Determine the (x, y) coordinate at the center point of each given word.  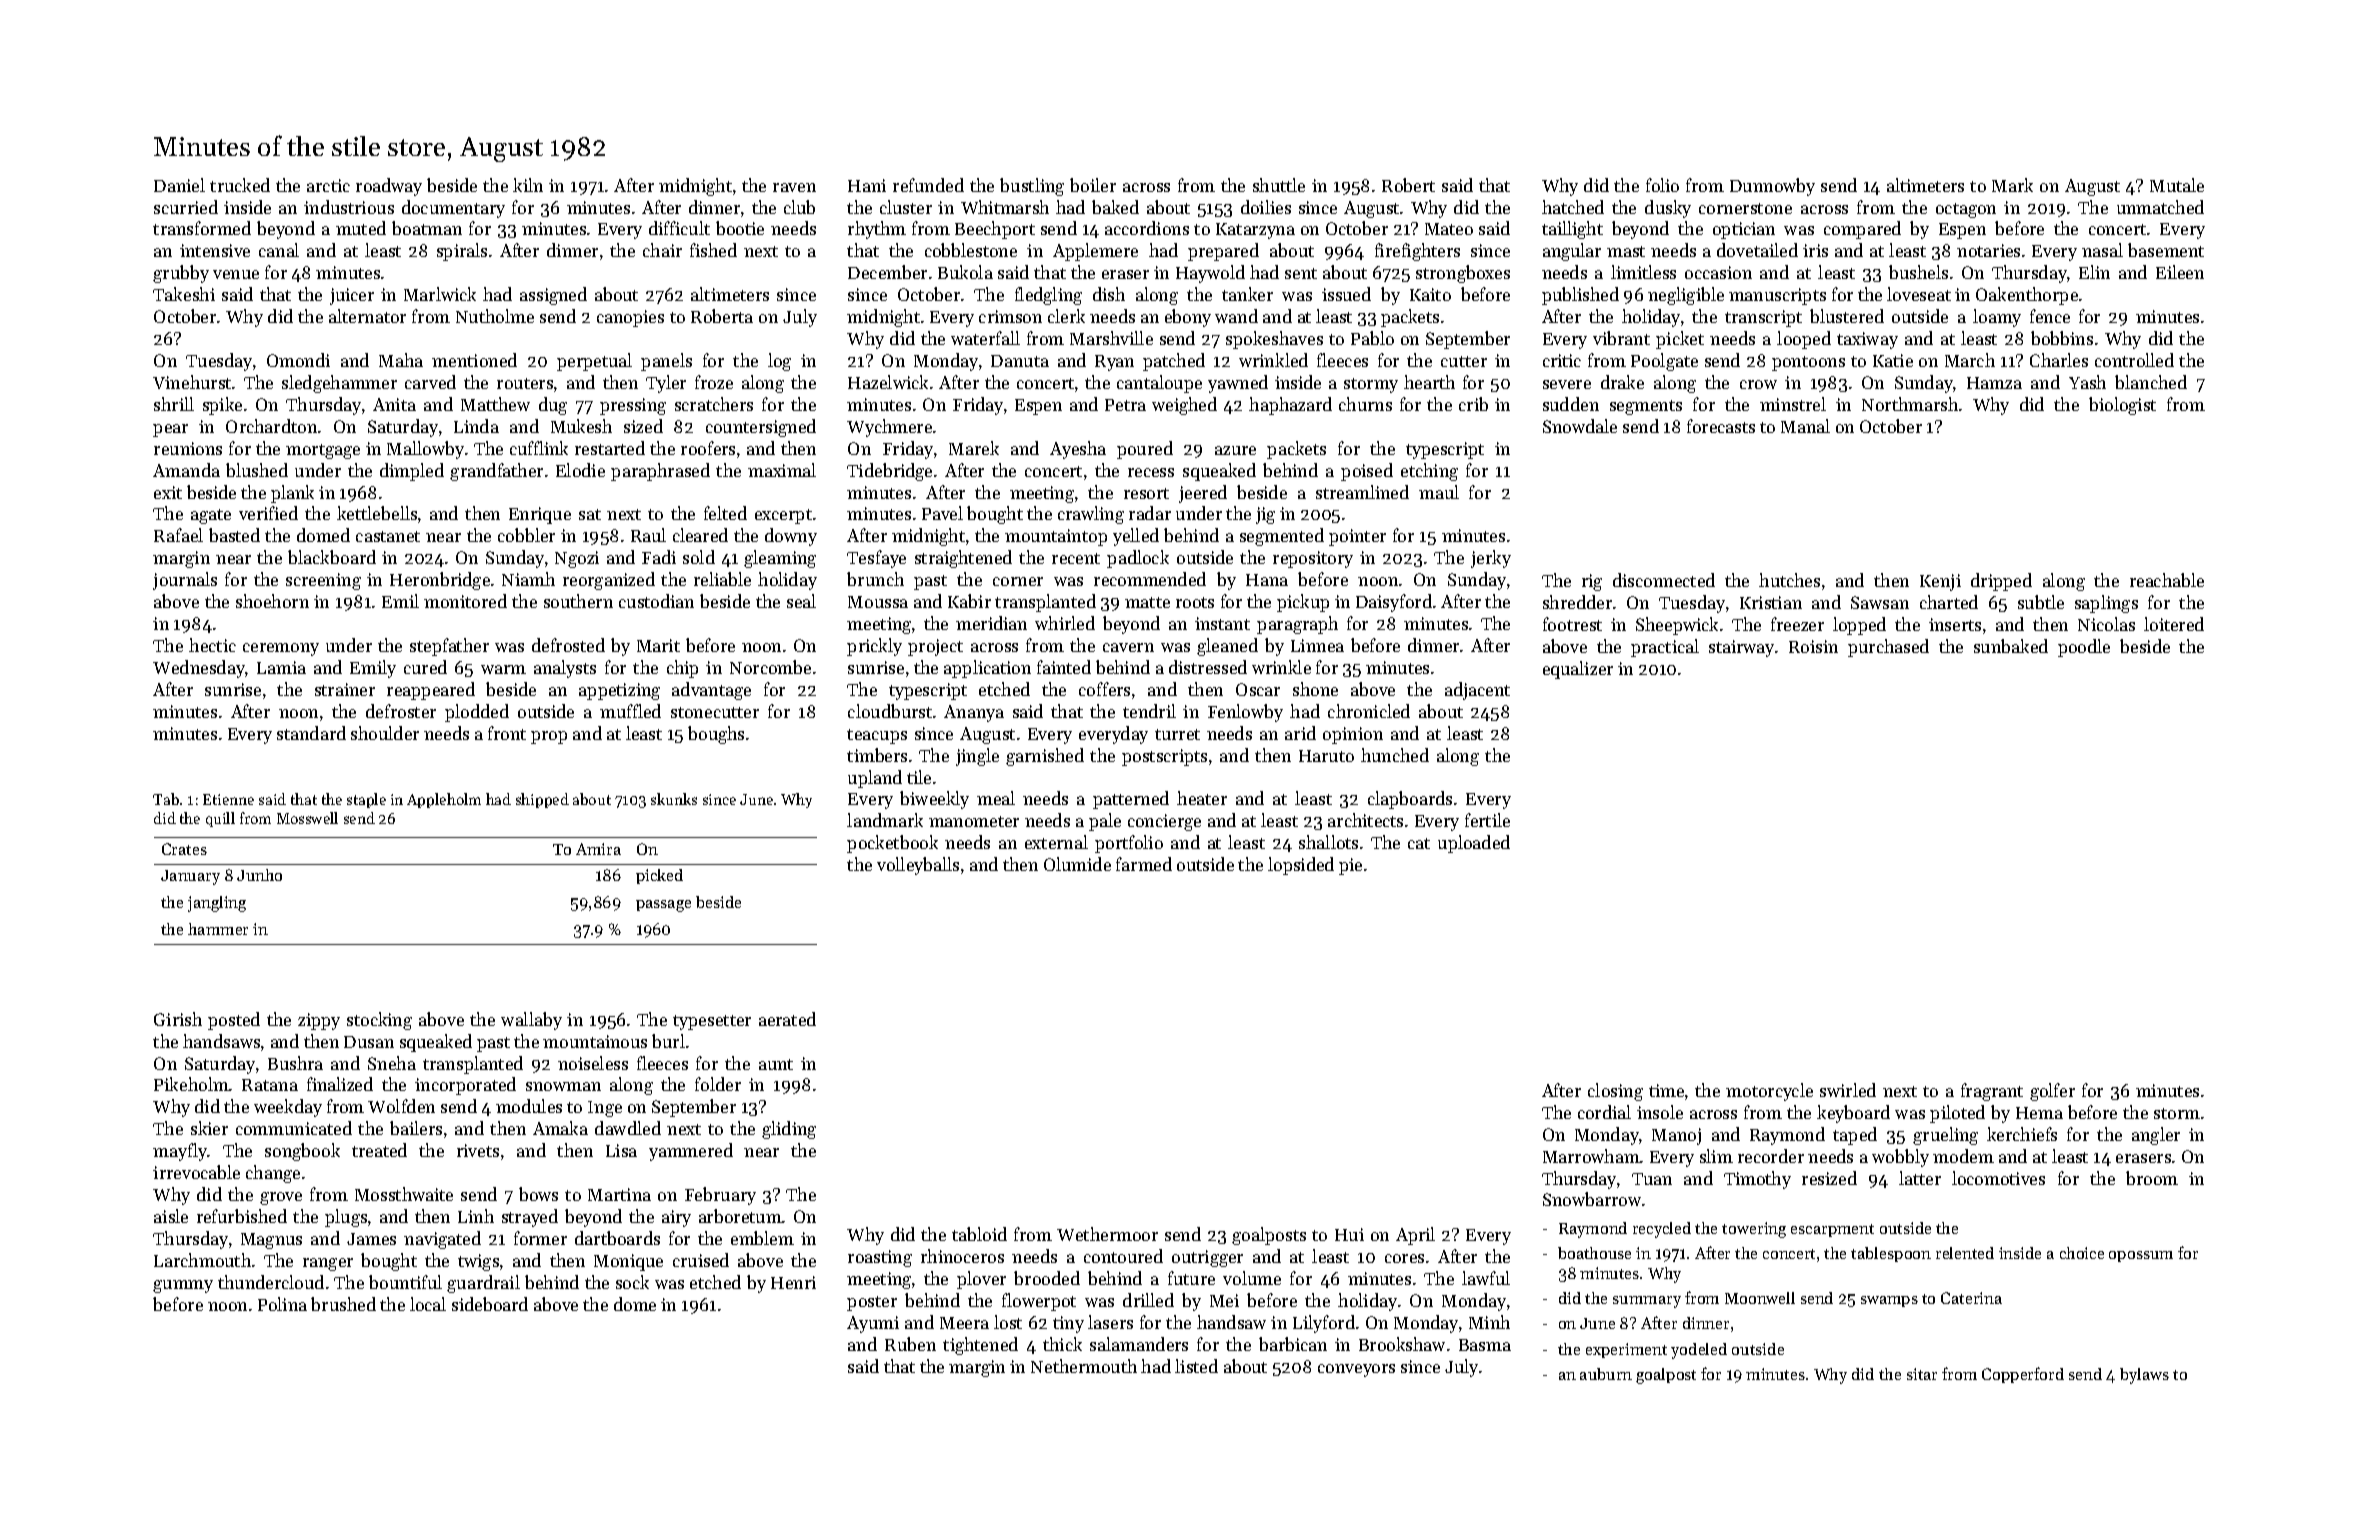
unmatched (2160, 207)
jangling (217, 904)
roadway (389, 187)
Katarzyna (1255, 231)
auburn (1606, 1374)
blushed (257, 470)
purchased (1888, 648)
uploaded (1474, 844)
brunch (875, 579)
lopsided (1301, 866)
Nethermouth (1084, 1366)
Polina (282, 1304)
